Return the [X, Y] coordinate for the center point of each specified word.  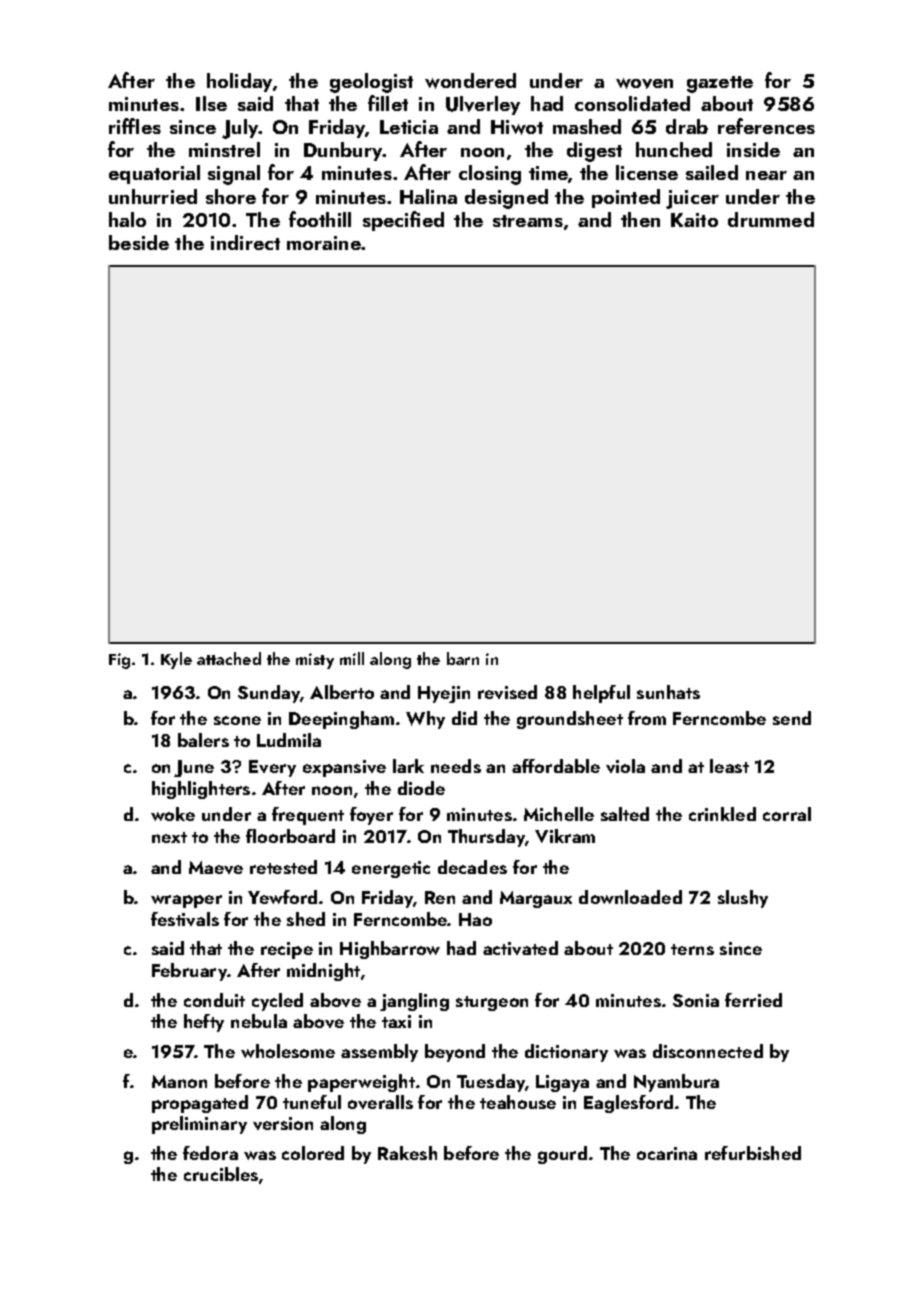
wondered [470, 81]
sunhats [668, 692]
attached [229, 658]
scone [237, 720]
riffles [135, 126]
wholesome [288, 1051]
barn [463, 658]
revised [507, 692]
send [792, 718]
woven [644, 83]
